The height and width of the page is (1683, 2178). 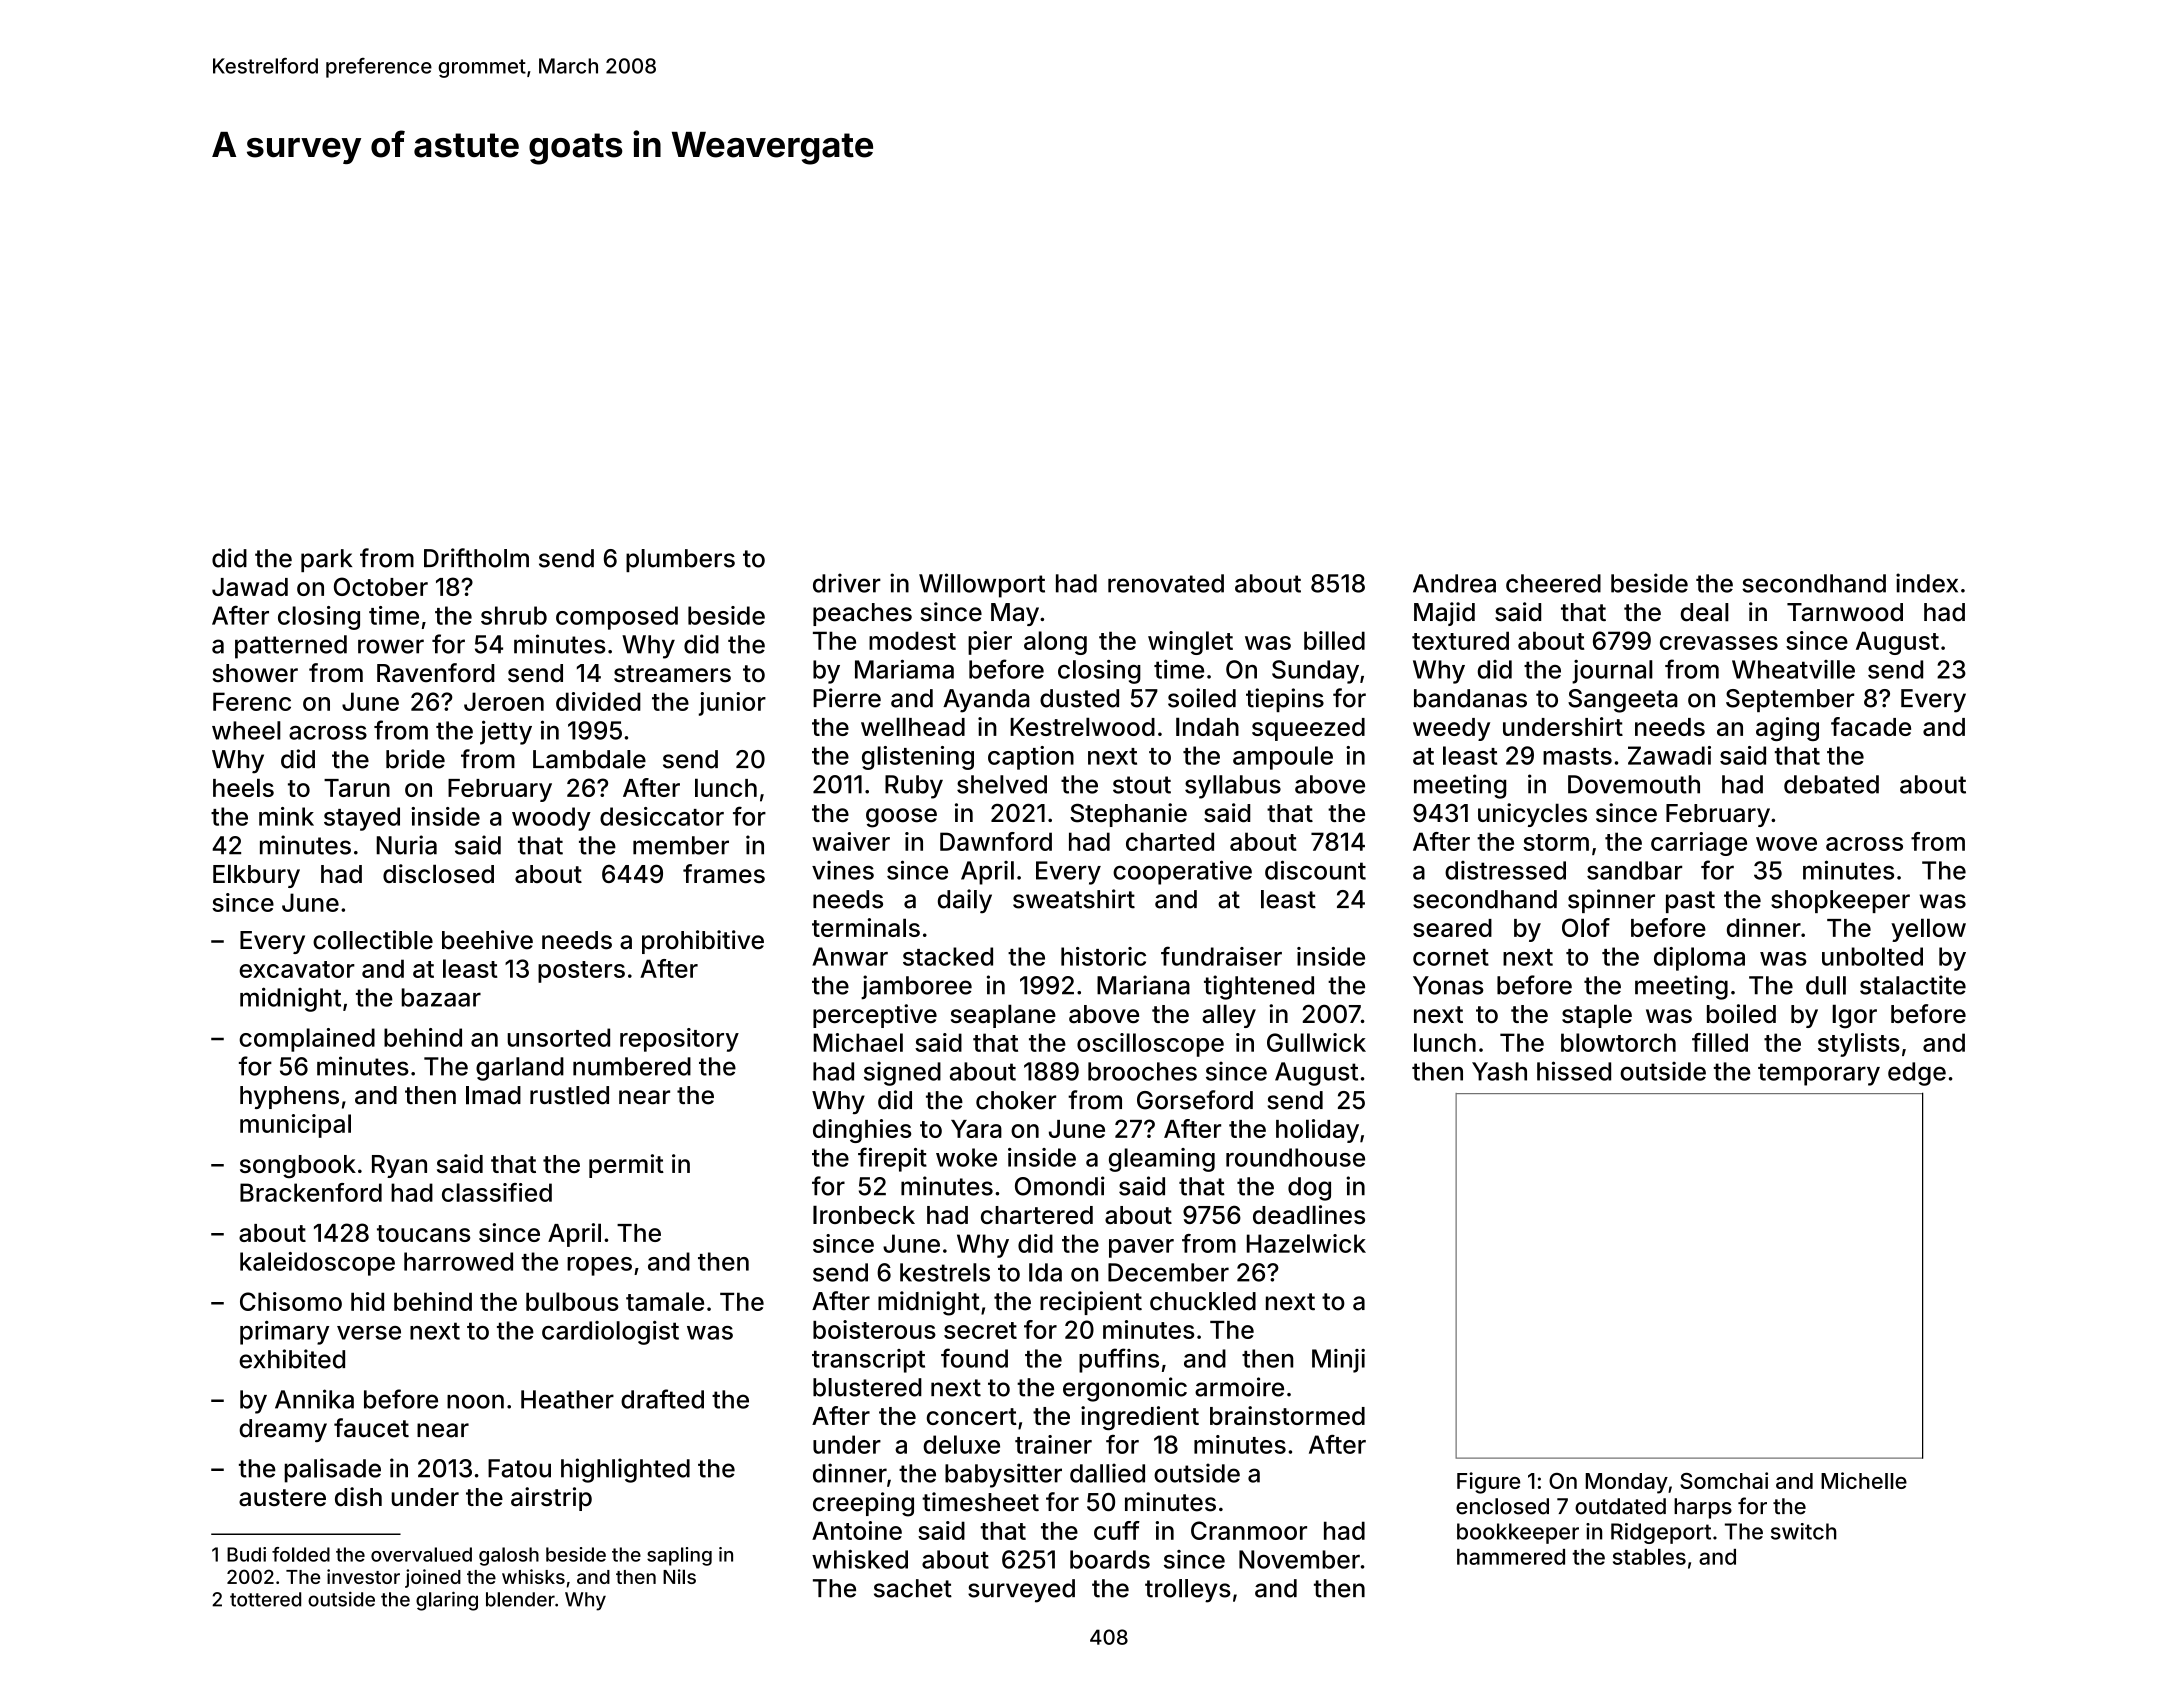 I want to click on complained, so click(x=307, y=1040).
